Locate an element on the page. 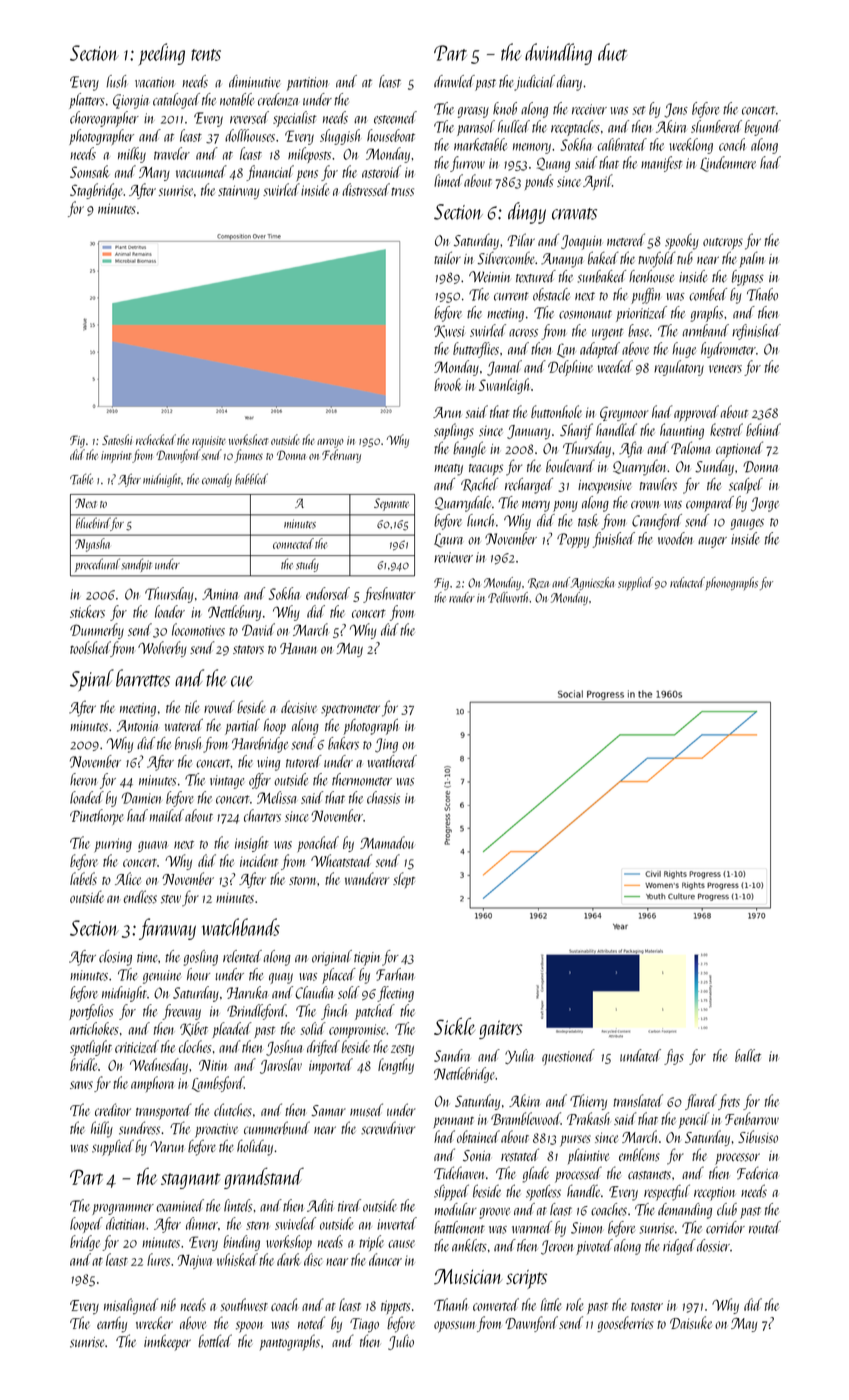 This page has width=849, height=1400. undated is located at coordinates (640, 1055).
